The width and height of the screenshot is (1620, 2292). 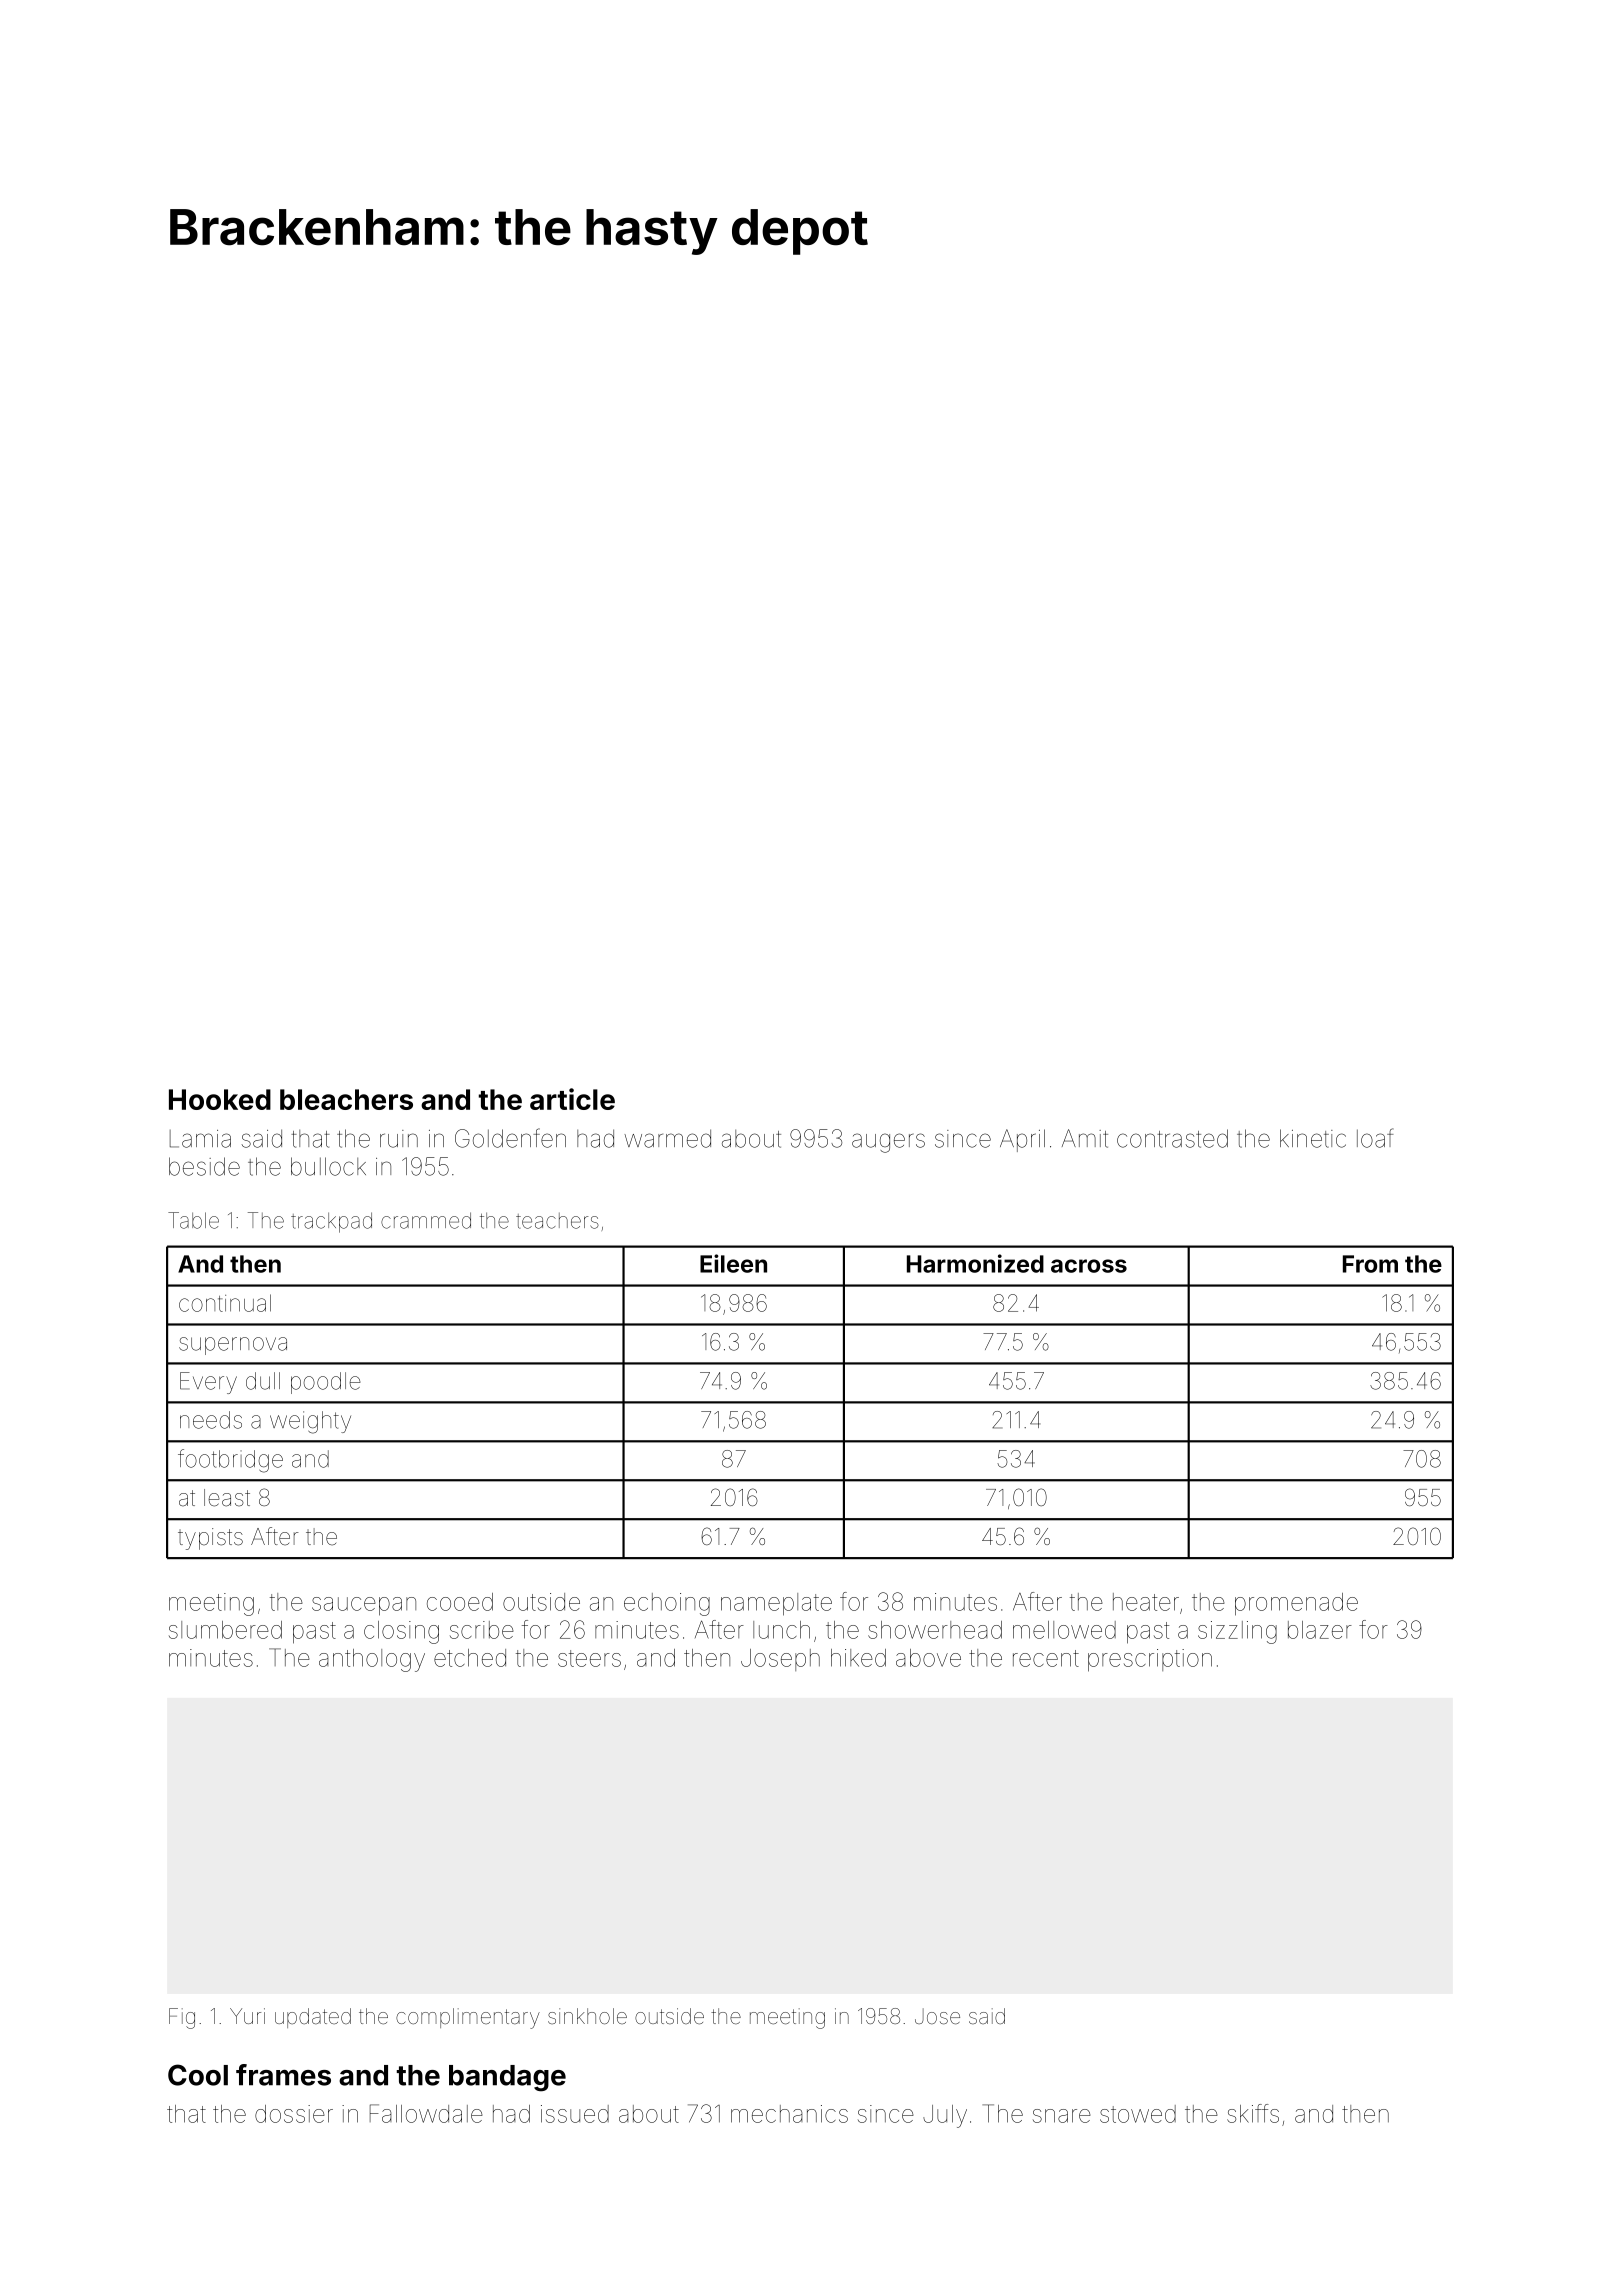 I want to click on lunch, so click(x=781, y=1630).
